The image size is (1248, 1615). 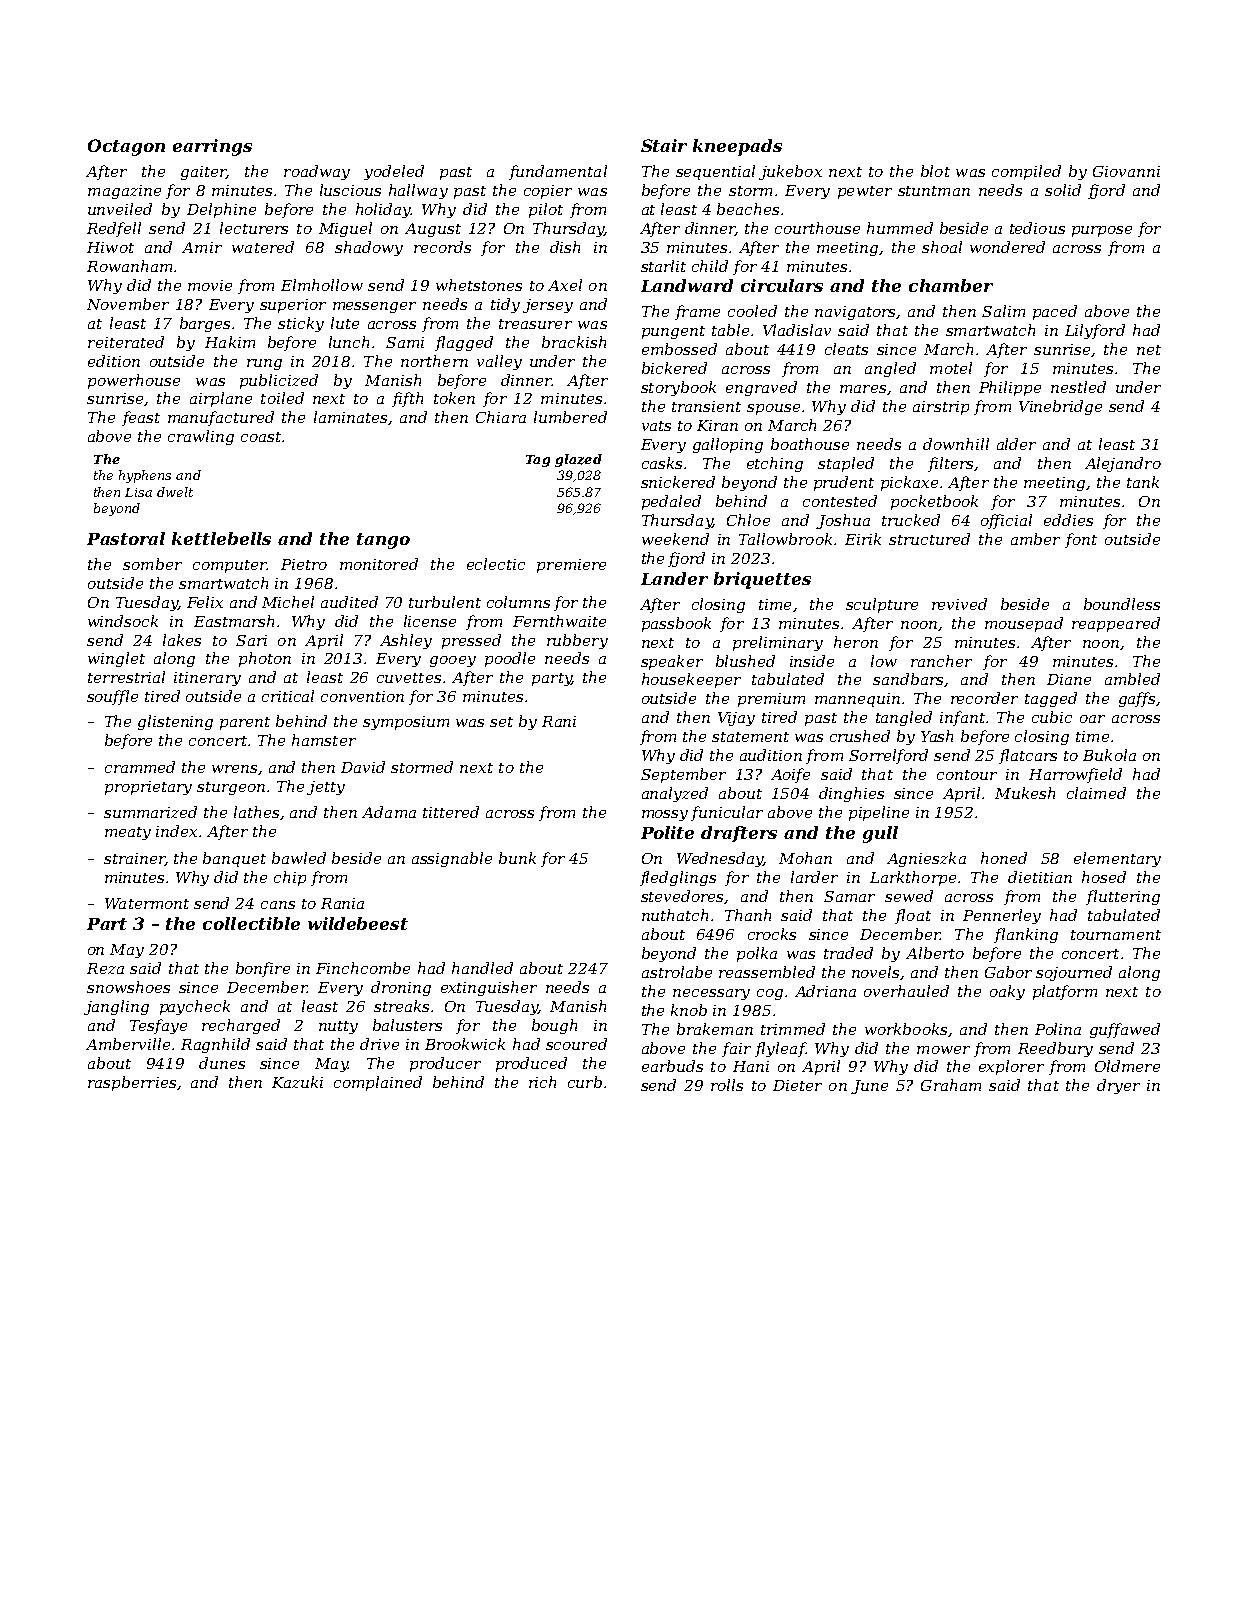 I want to click on convention, so click(x=362, y=696).
